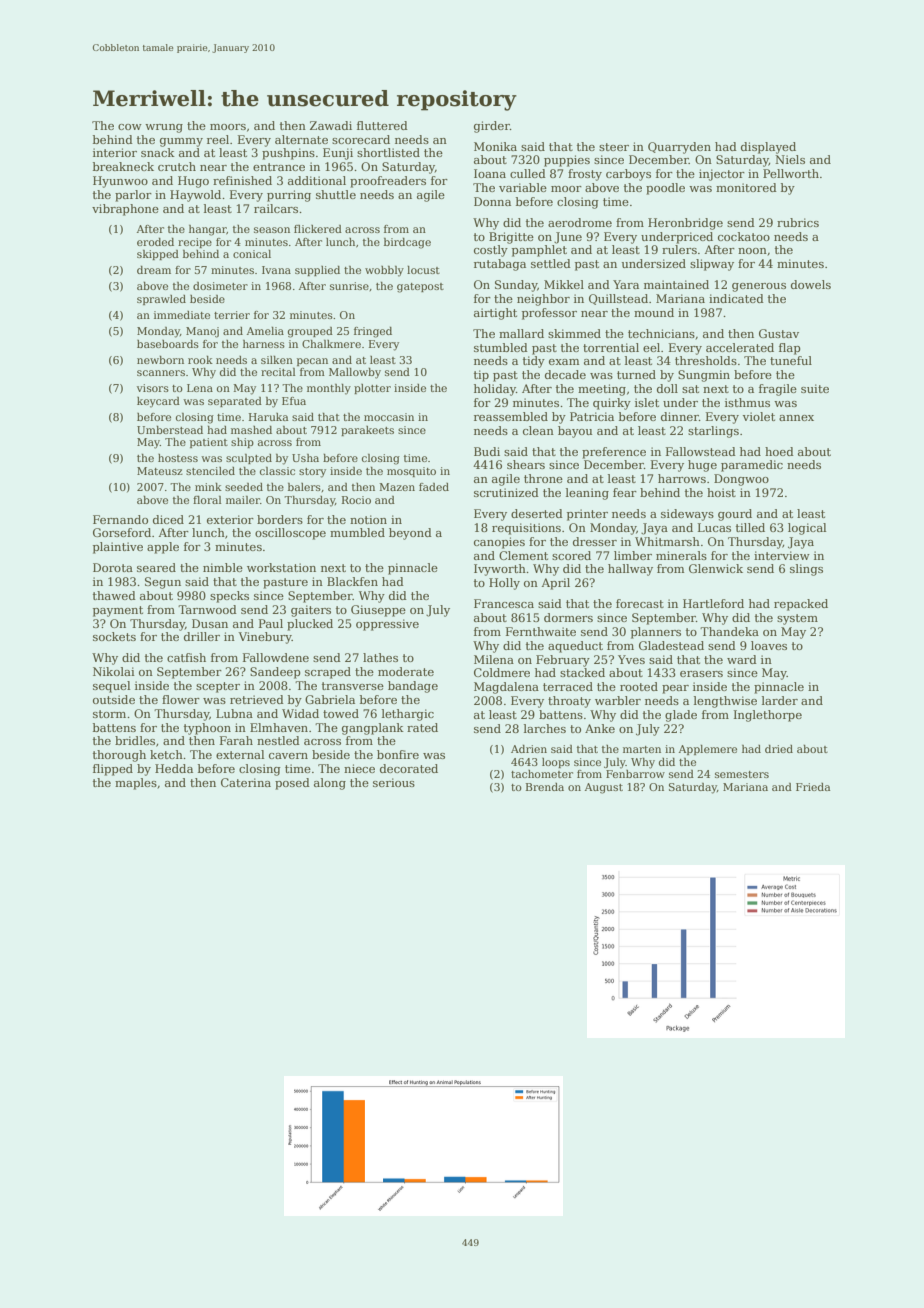  What do you see at coordinates (614, 147) in the page?
I see `steer` at bounding box center [614, 147].
